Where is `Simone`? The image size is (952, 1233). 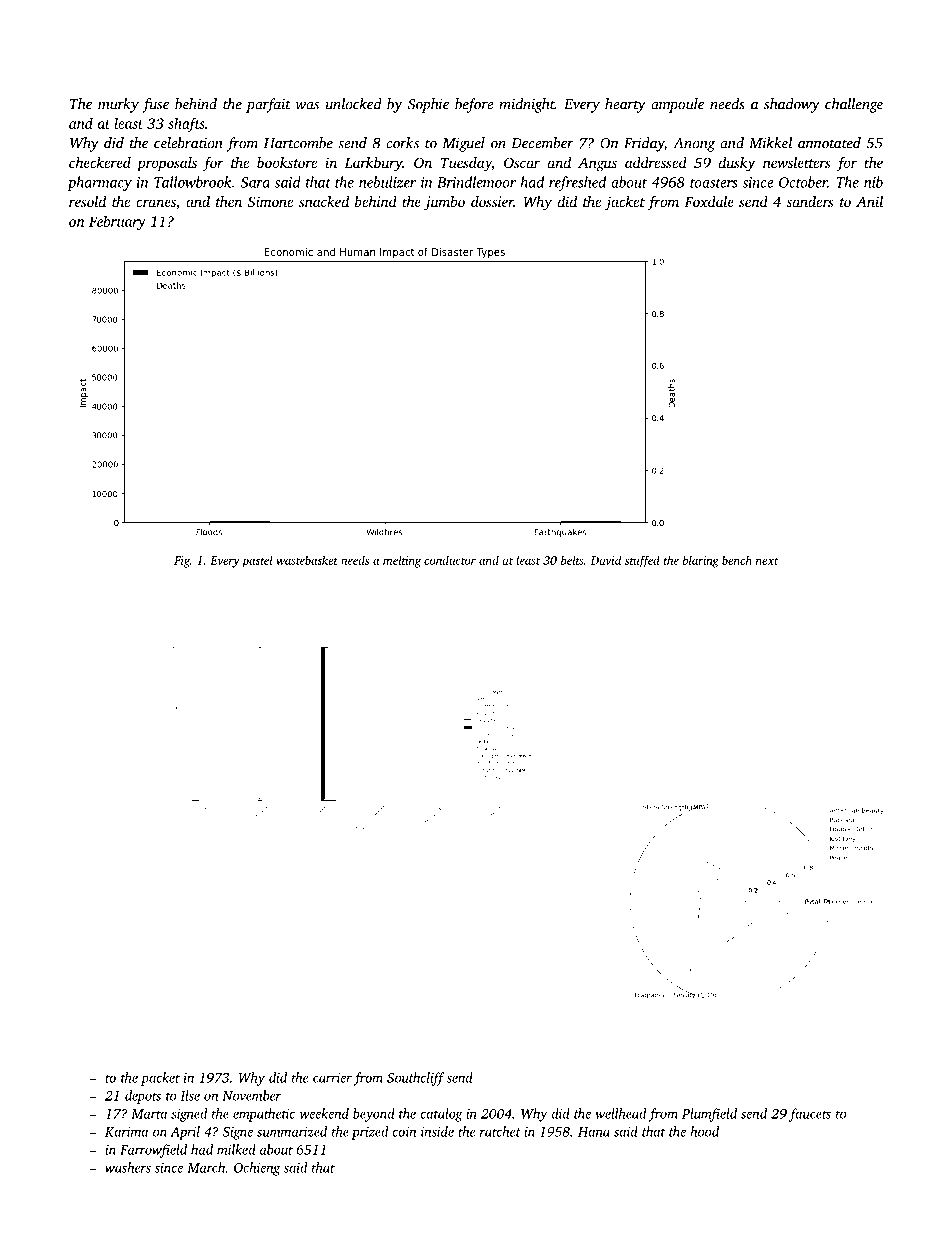
Simone is located at coordinates (270, 201).
